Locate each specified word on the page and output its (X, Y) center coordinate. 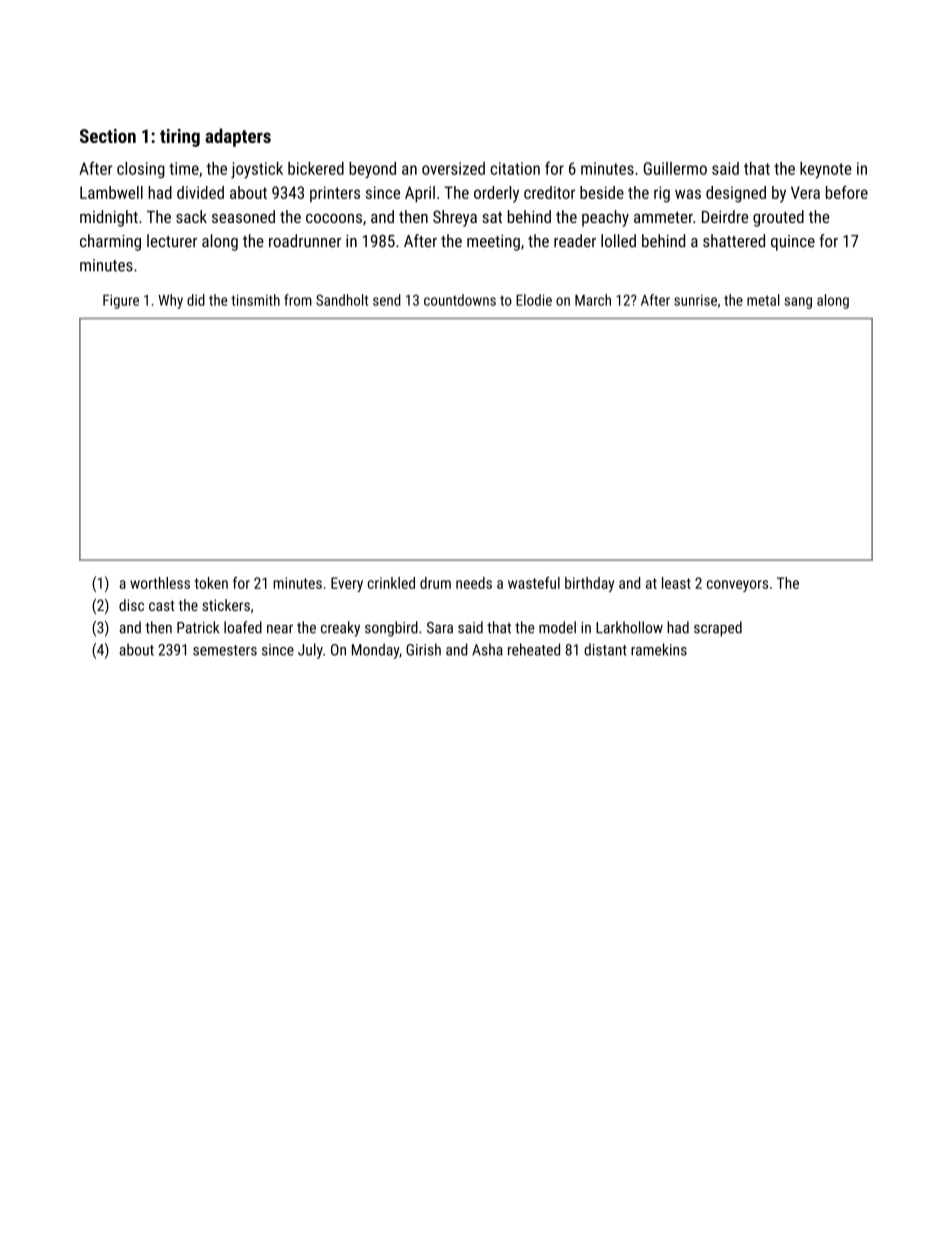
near (280, 629)
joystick (257, 170)
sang (798, 303)
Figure (121, 301)
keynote (826, 170)
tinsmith (255, 300)
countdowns (460, 300)
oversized (453, 168)
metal (763, 300)
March (593, 300)
